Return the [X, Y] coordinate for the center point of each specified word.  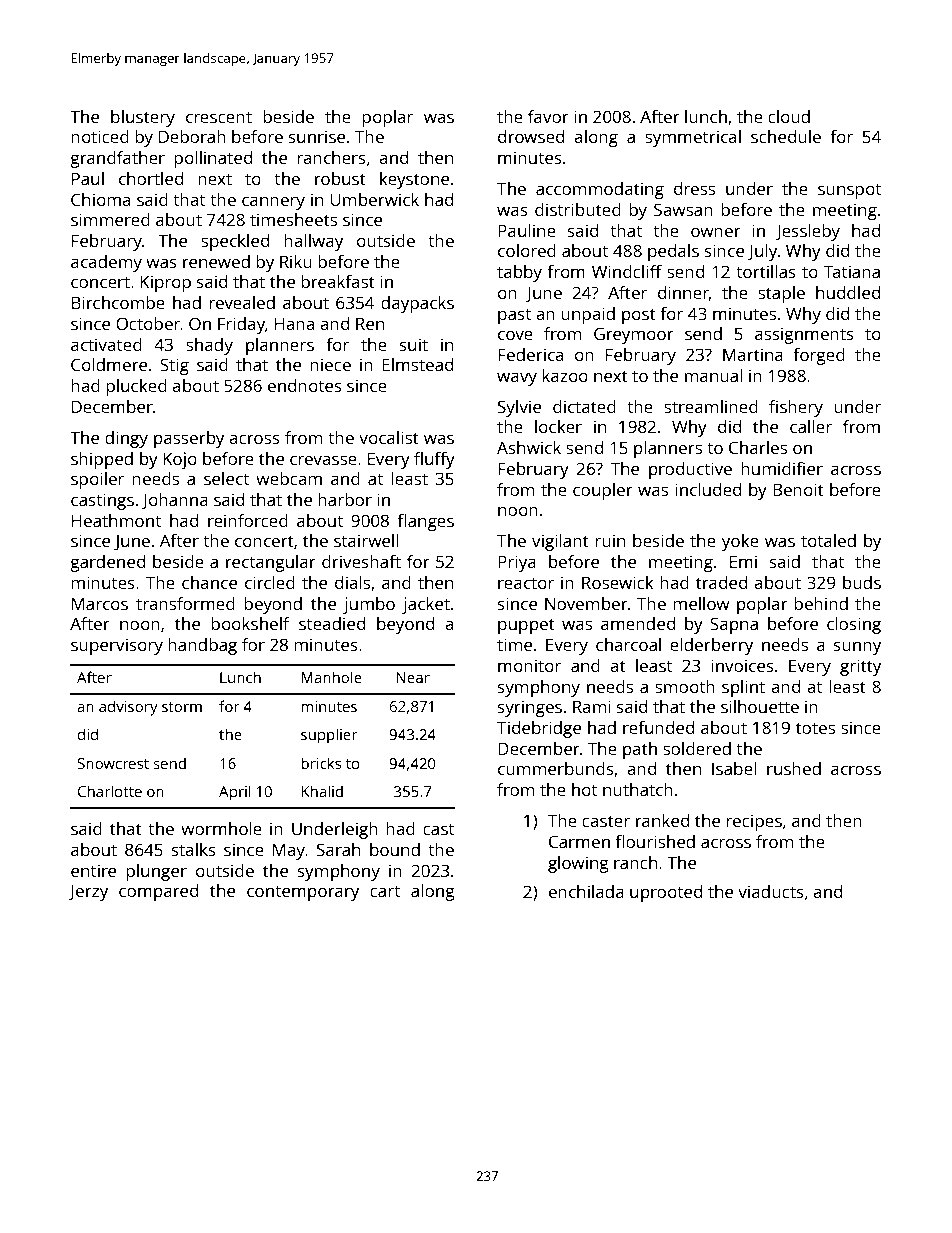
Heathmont [116, 520]
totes [815, 728]
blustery [143, 118]
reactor [526, 583]
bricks [321, 763]
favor [548, 116]
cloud [789, 116]
